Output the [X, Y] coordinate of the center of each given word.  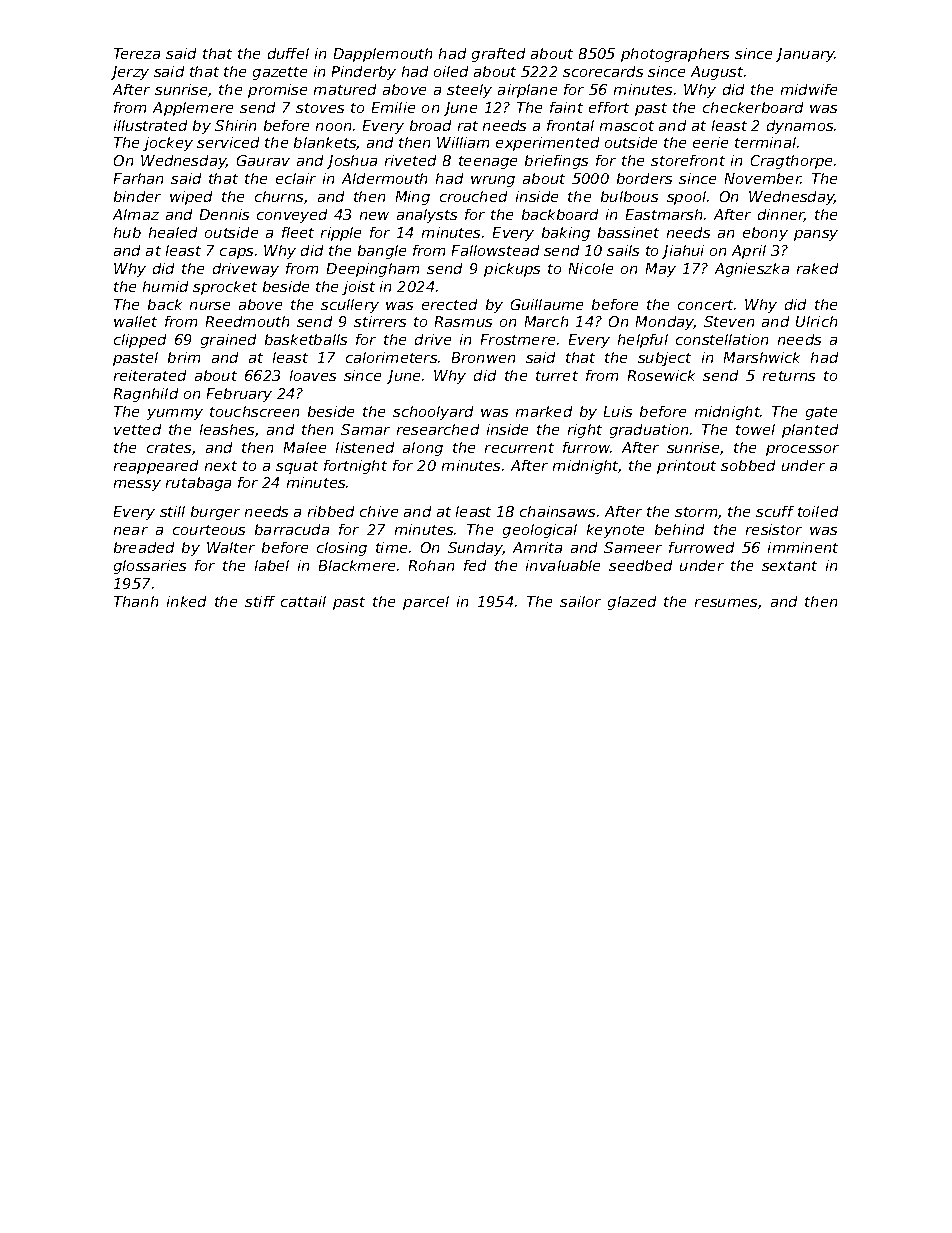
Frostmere [518, 339]
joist [358, 288]
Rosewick [661, 375]
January [805, 55]
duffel [288, 53]
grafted [498, 55]
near [131, 531]
